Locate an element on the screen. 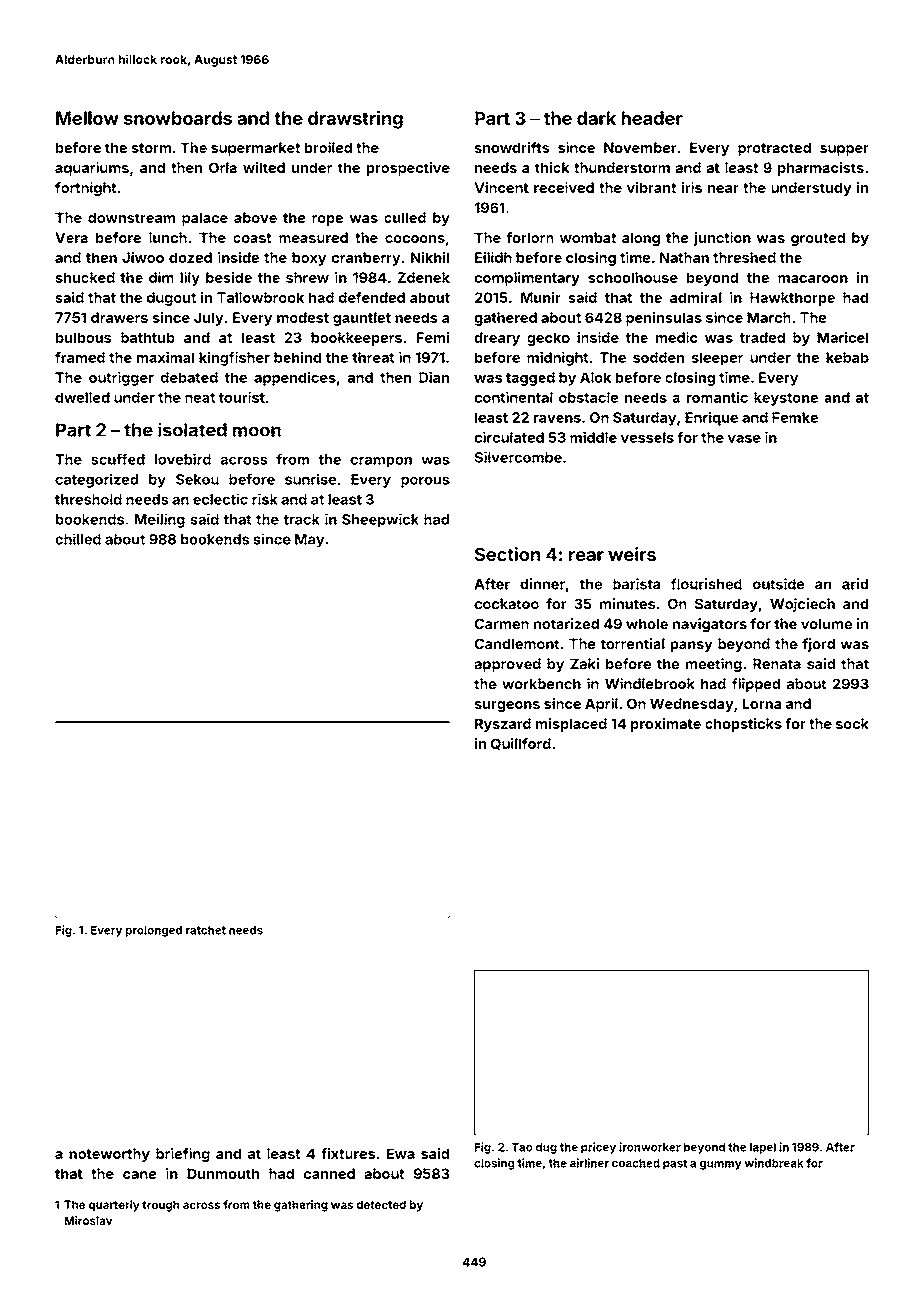 This screenshot has height=1308, width=924. arid is located at coordinates (855, 584).
